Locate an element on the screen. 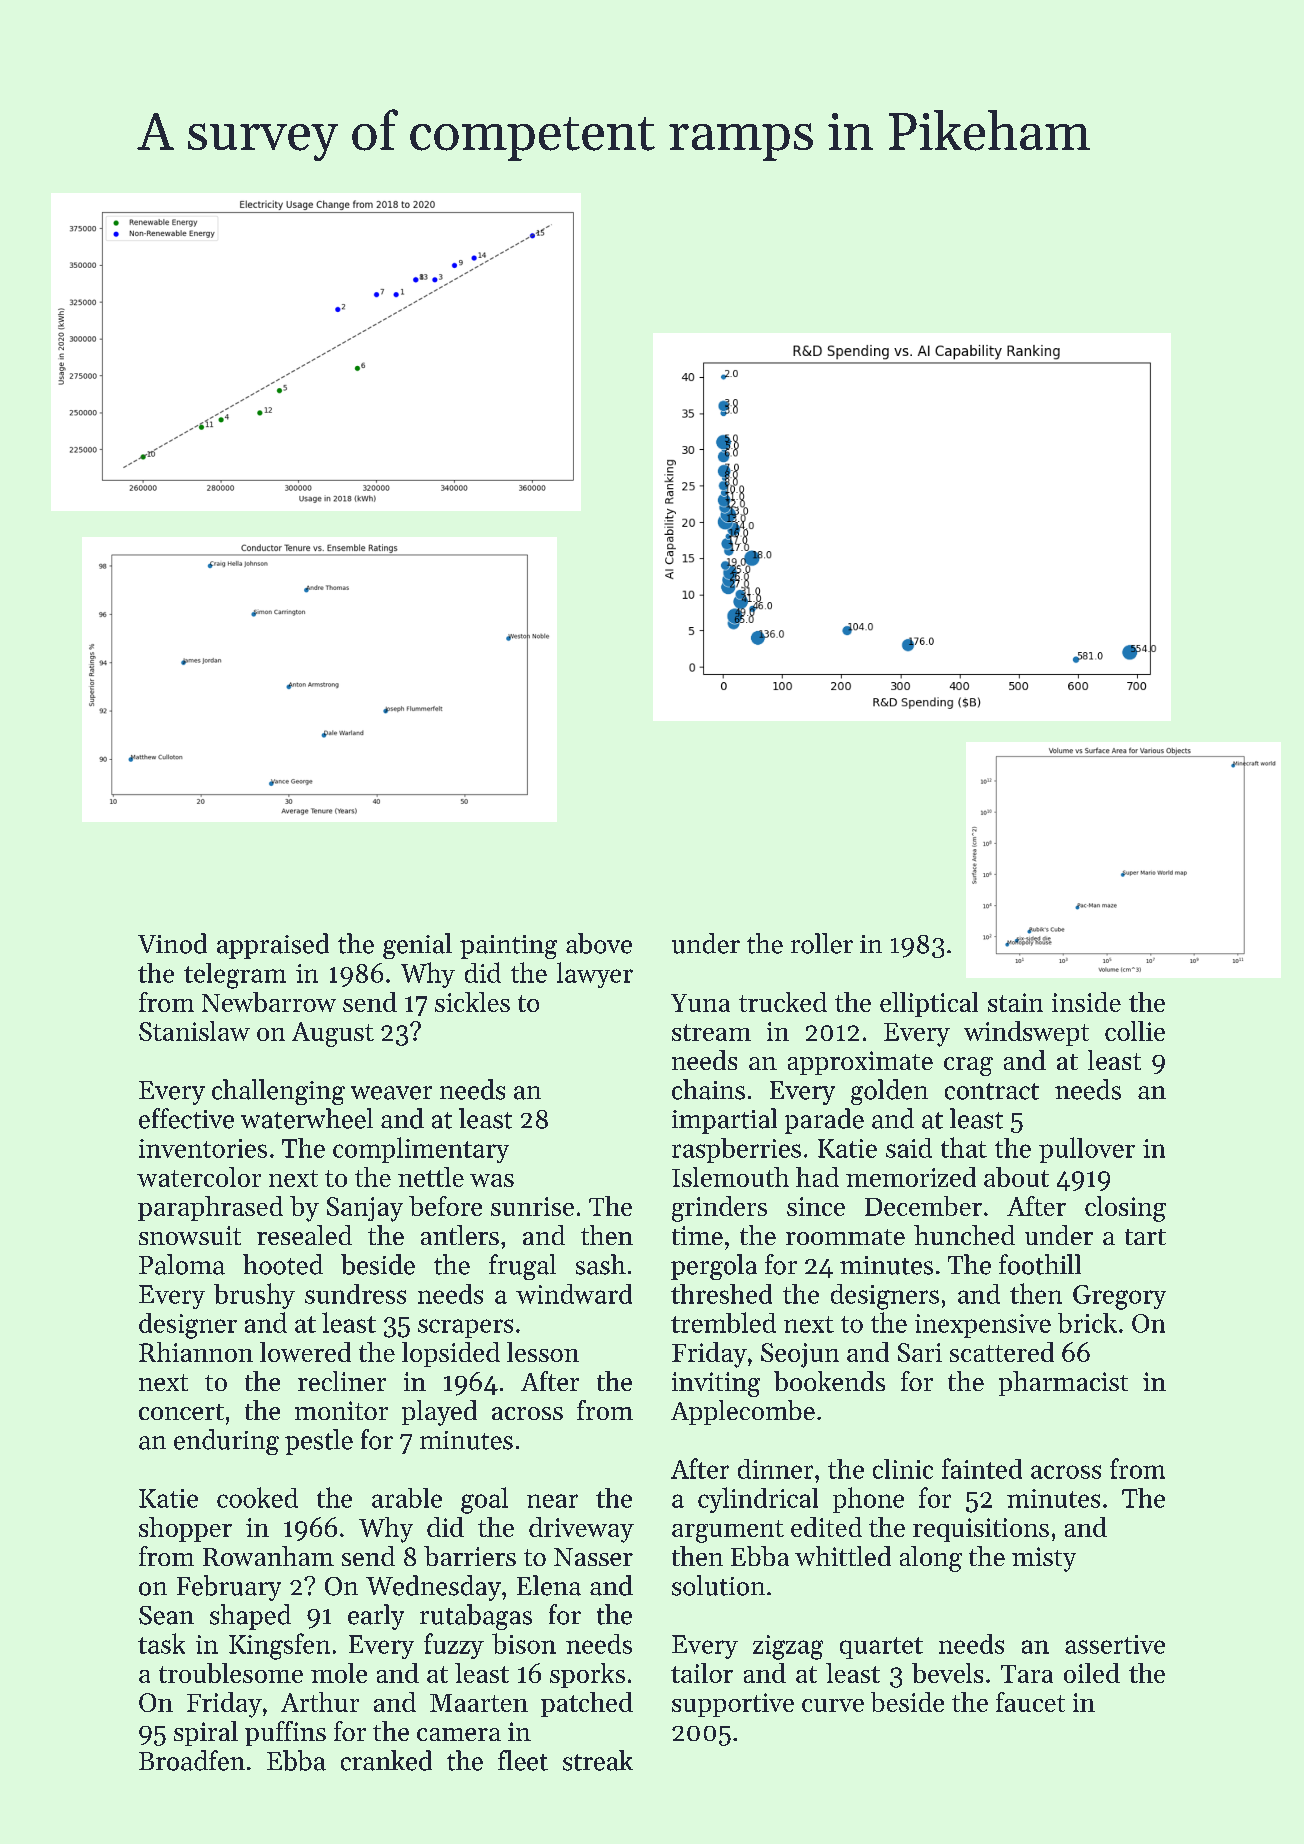 Image resolution: width=1304 pixels, height=1844 pixels. argument is located at coordinates (728, 1531).
